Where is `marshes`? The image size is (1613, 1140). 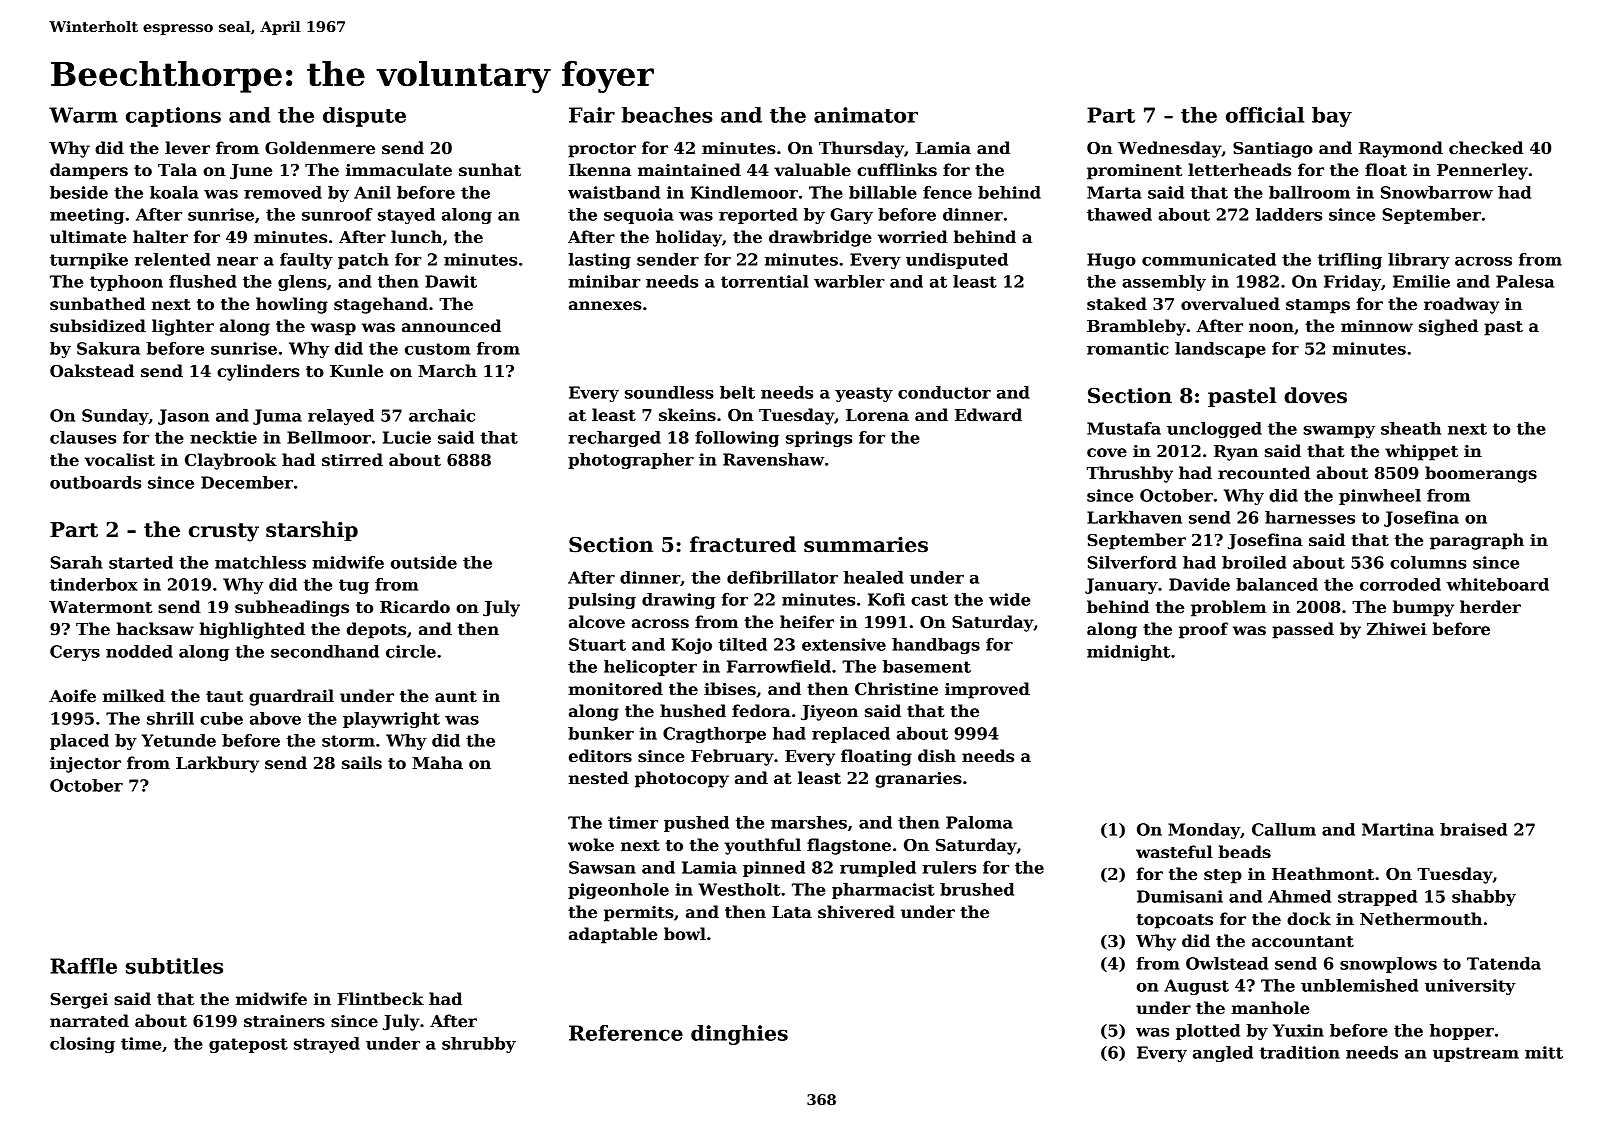 marshes is located at coordinates (809, 822).
